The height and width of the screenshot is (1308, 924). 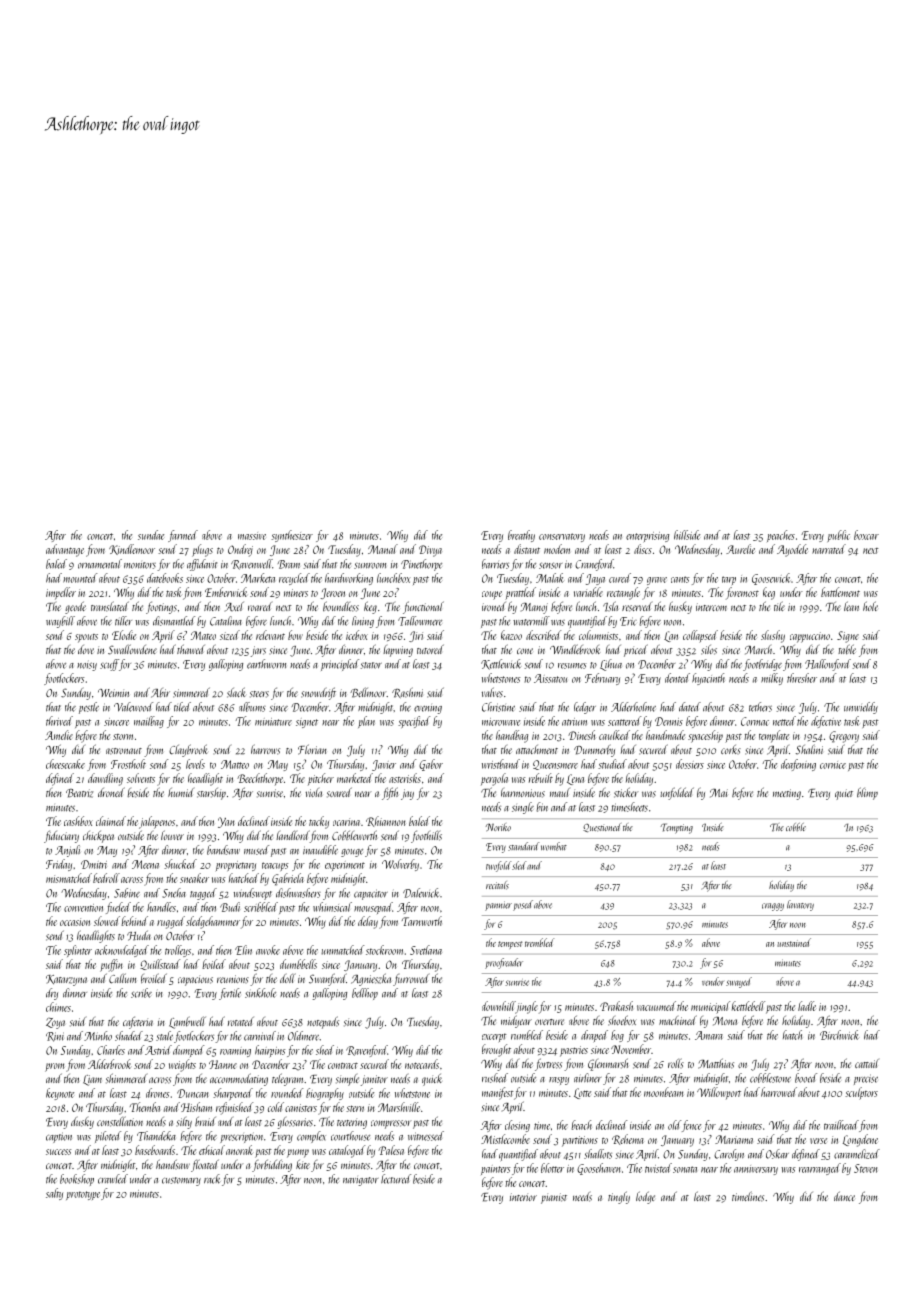 What do you see at coordinates (521, 536) in the screenshot?
I see `breathy` at bounding box center [521, 536].
